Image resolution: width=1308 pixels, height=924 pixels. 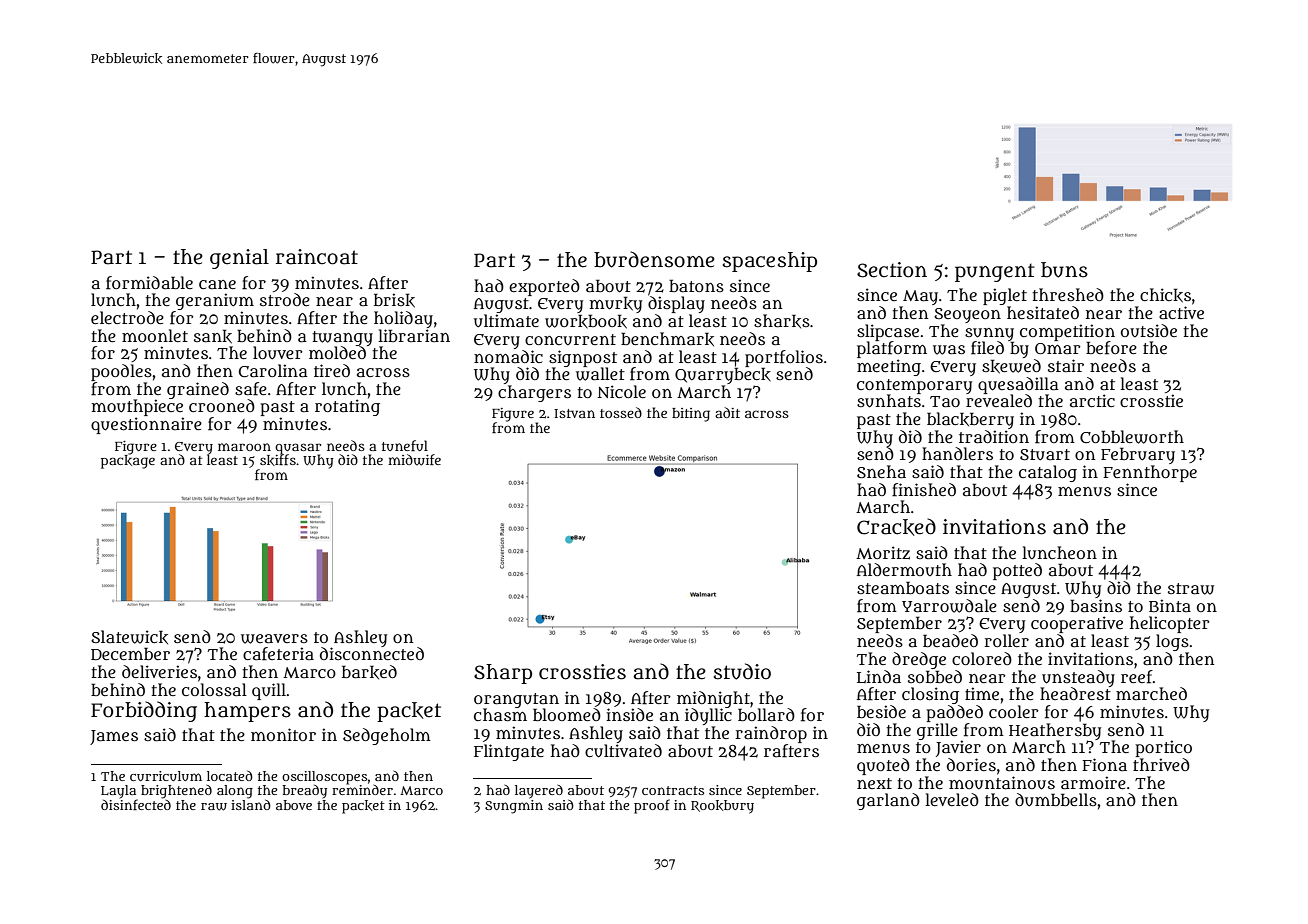 I want to click on genial, so click(x=239, y=259).
